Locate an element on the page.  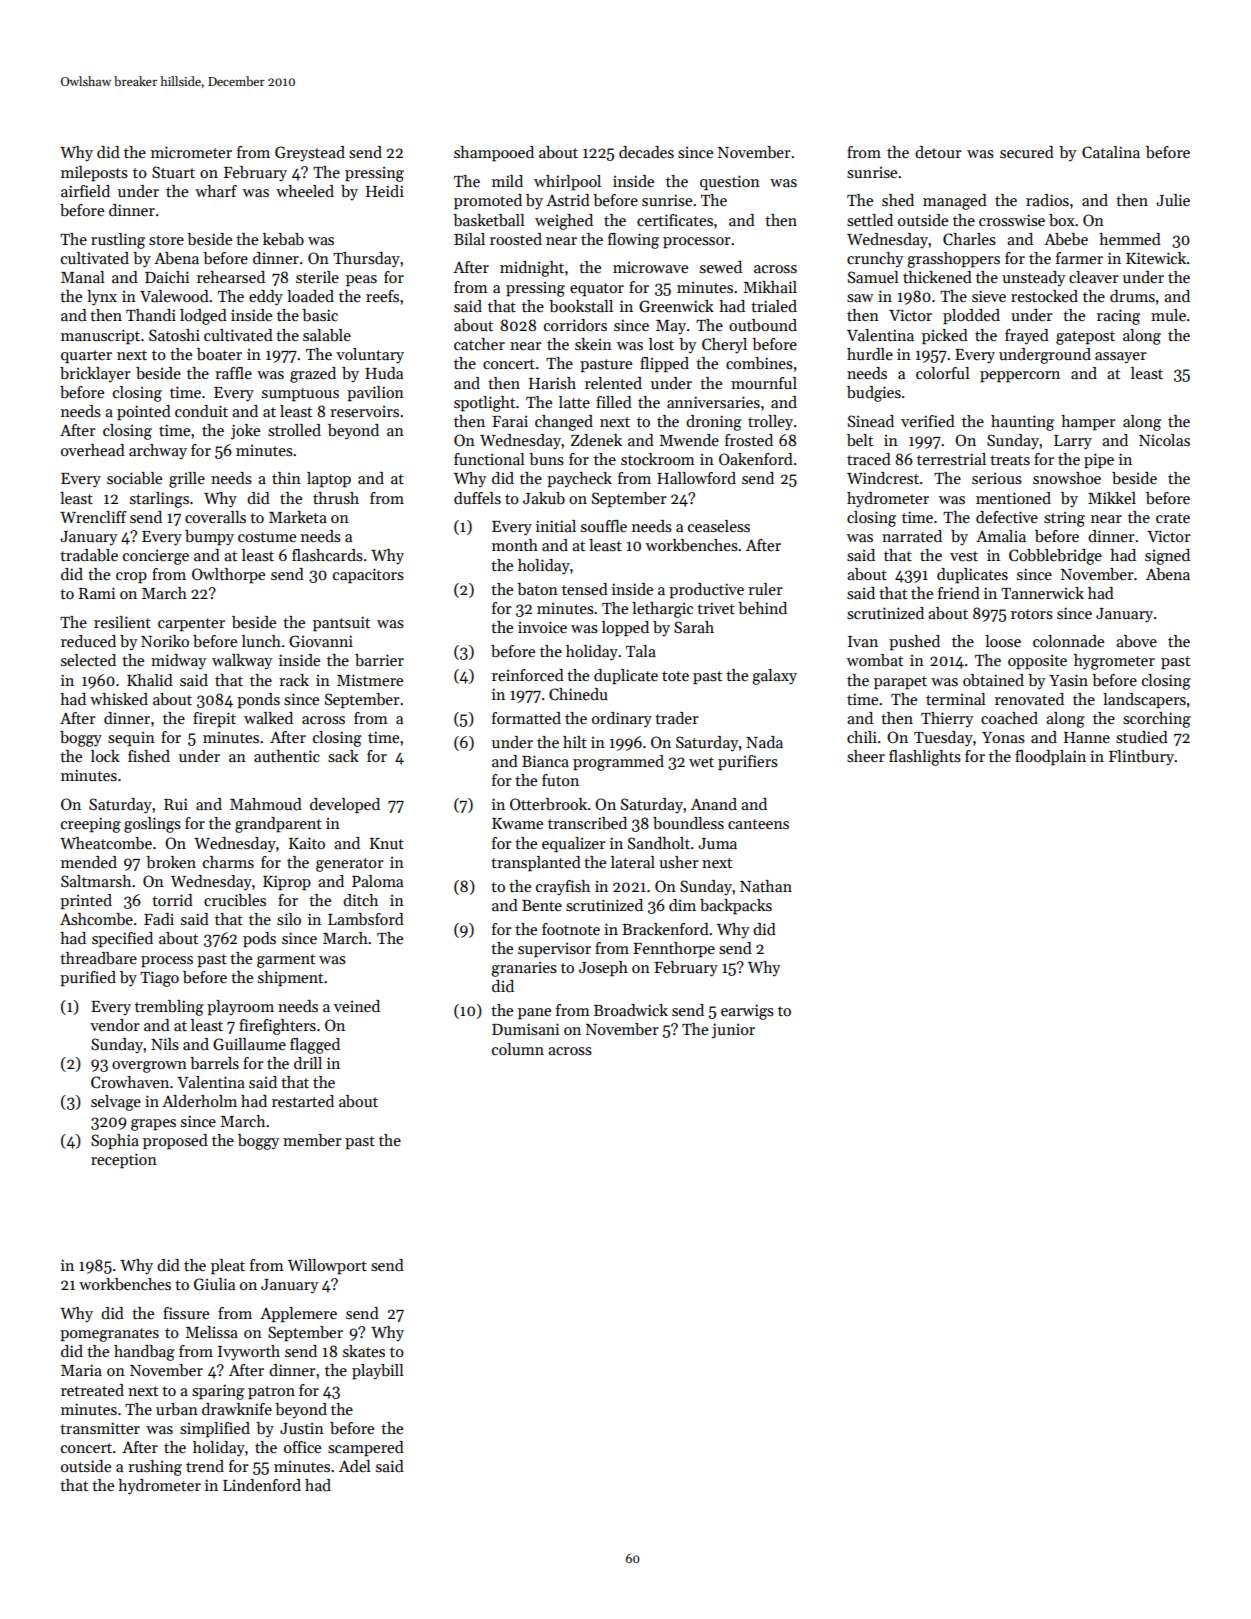
floodplain is located at coordinates (1050, 758).
